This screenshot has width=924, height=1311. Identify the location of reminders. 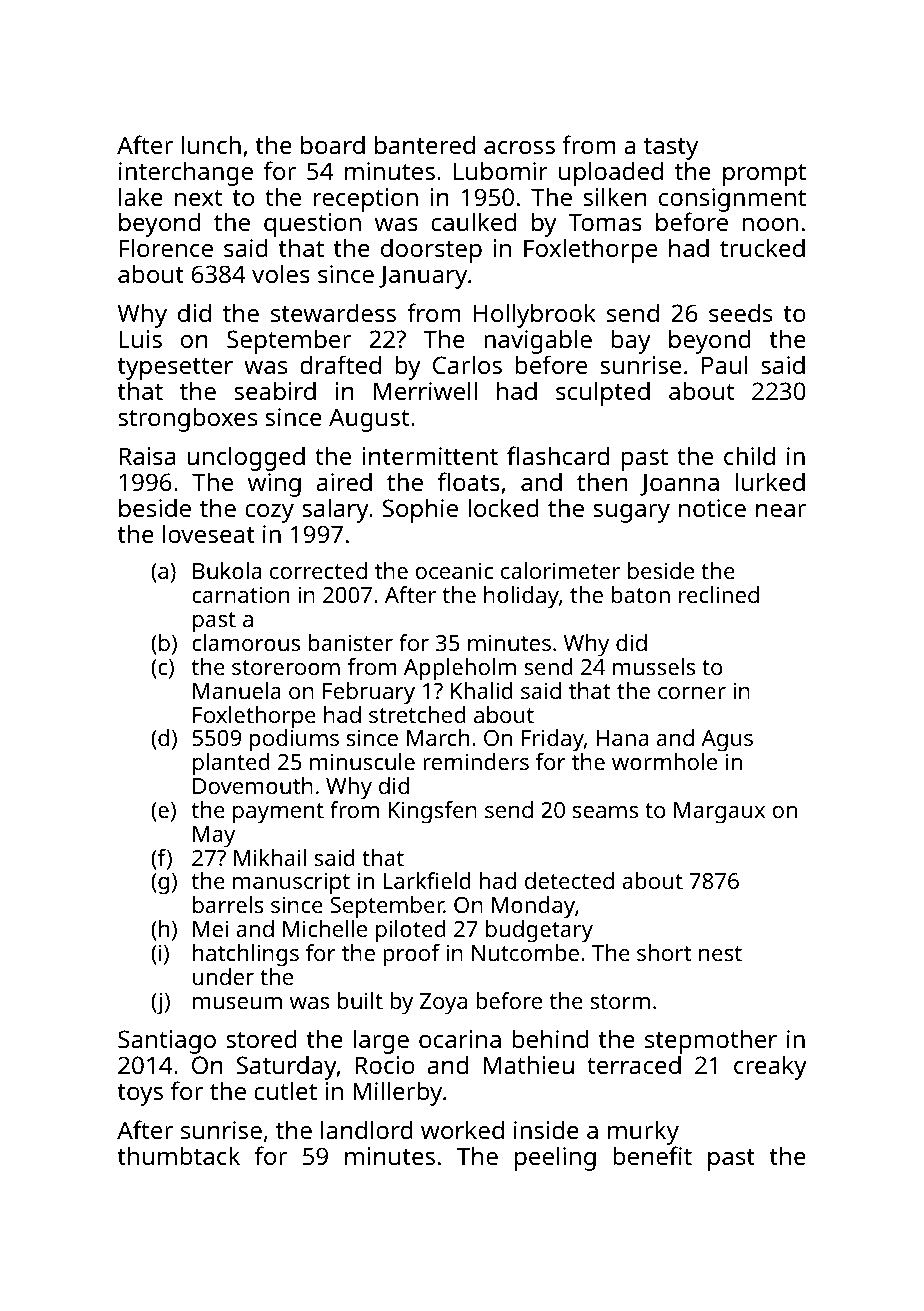
(476, 761).
